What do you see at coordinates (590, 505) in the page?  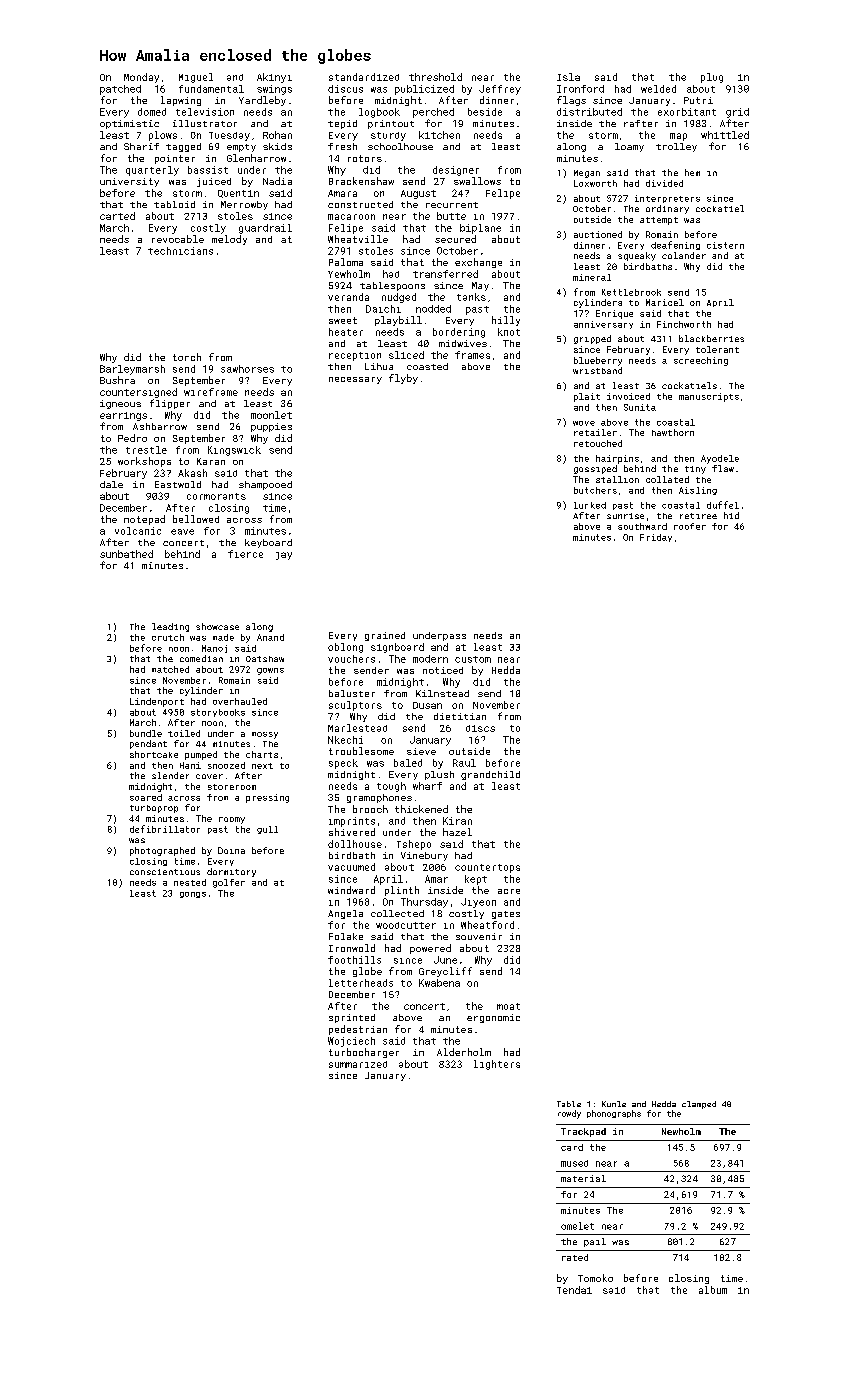 I see `lurked` at bounding box center [590, 505].
